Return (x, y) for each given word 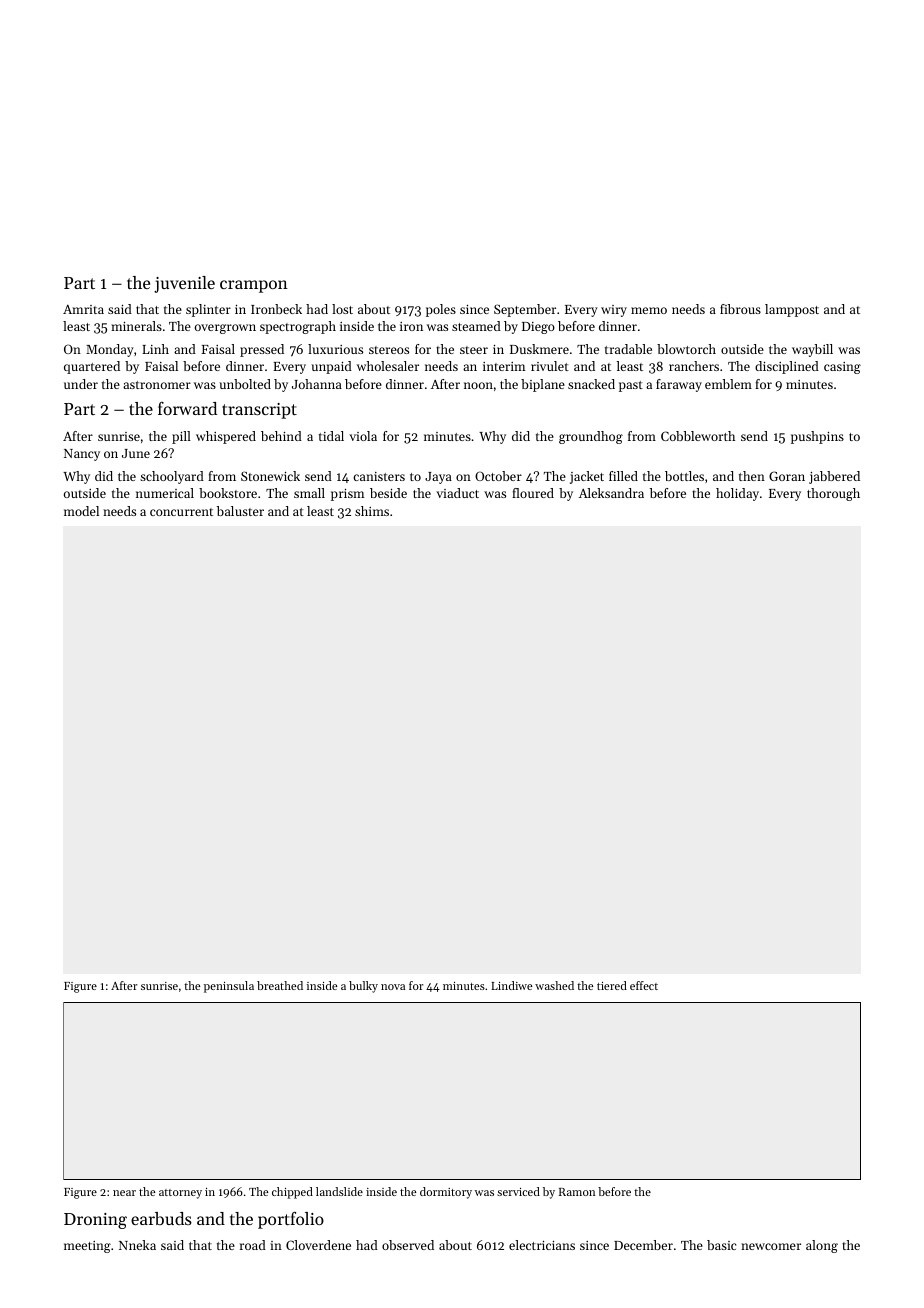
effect (644, 985)
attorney (180, 1194)
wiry (614, 311)
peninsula (229, 987)
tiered (612, 985)
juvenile (184, 284)
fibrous (740, 309)
